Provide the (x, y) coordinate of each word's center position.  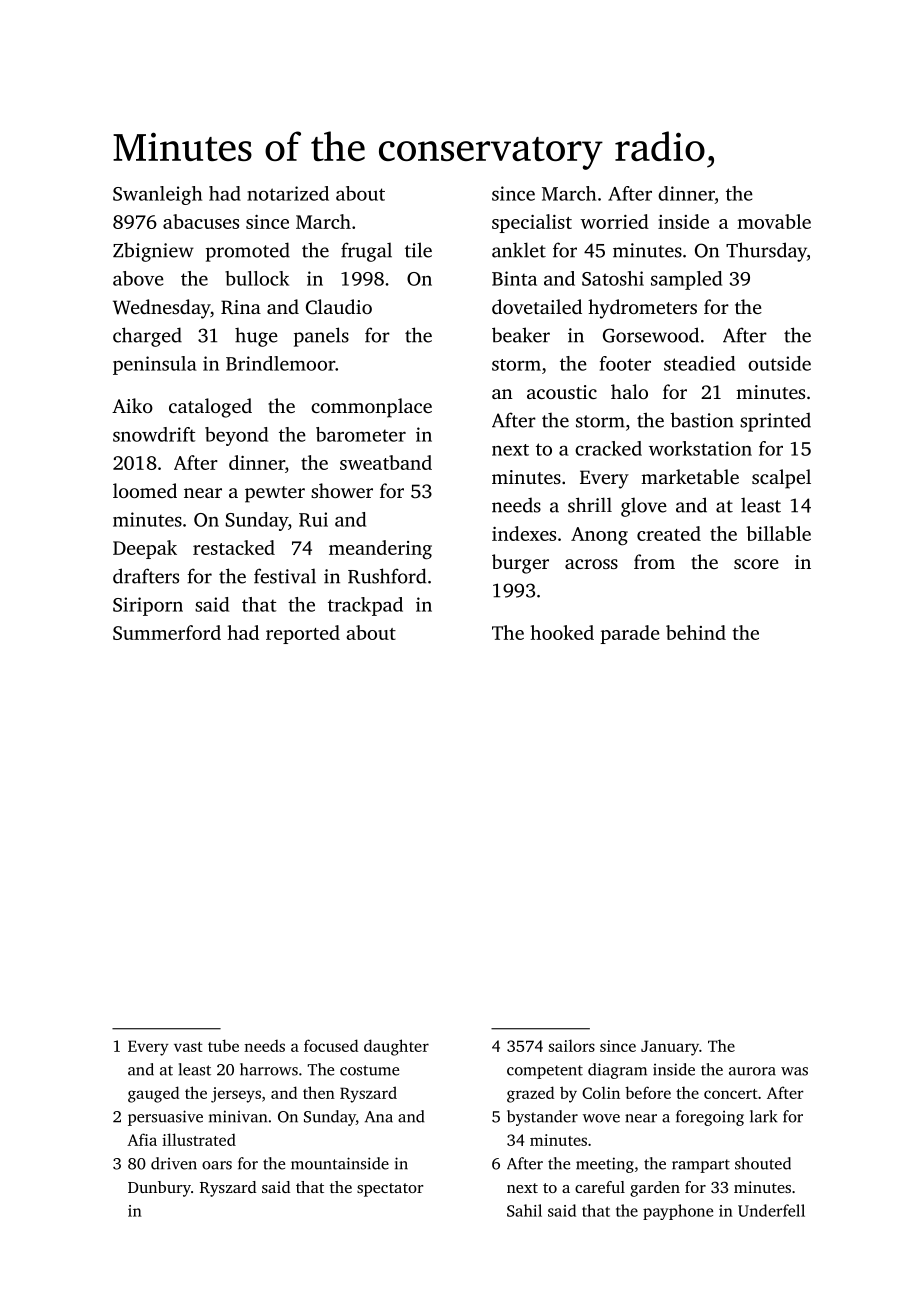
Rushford (387, 576)
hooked (562, 632)
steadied (699, 363)
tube (223, 1045)
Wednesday (161, 309)
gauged (153, 1094)
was (794, 1071)
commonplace (371, 408)
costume (369, 1070)
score (756, 564)
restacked (234, 547)
